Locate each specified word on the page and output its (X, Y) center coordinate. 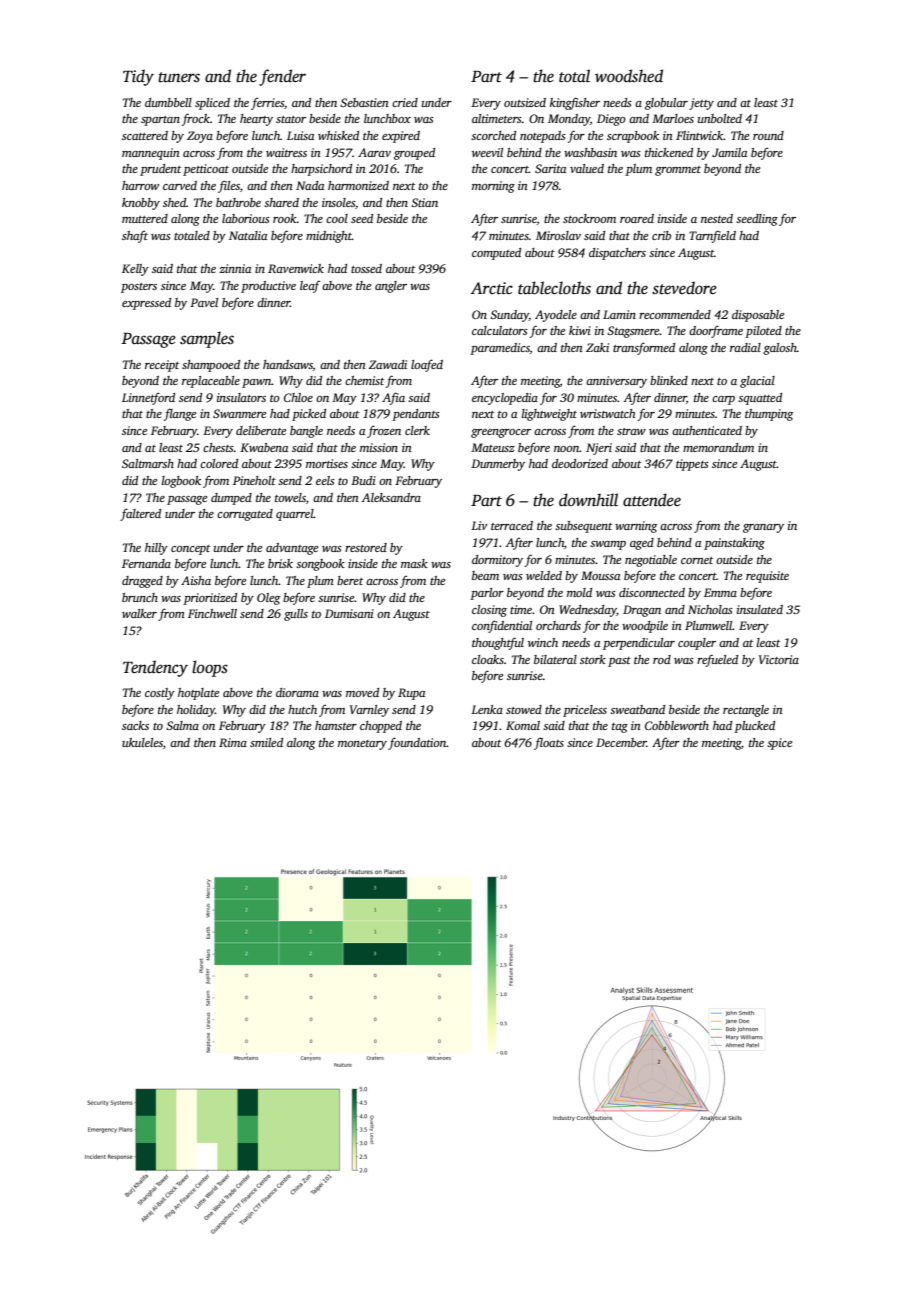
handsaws (288, 364)
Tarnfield (712, 236)
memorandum (718, 447)
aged (642, 544)
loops (210, 668)
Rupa (411, 694)
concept (190, 550)
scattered (145, 135)
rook (285, 218)
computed (496, 254)
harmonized (358, 185)
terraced (512, 525)
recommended (675, 314)
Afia (393, 398)
